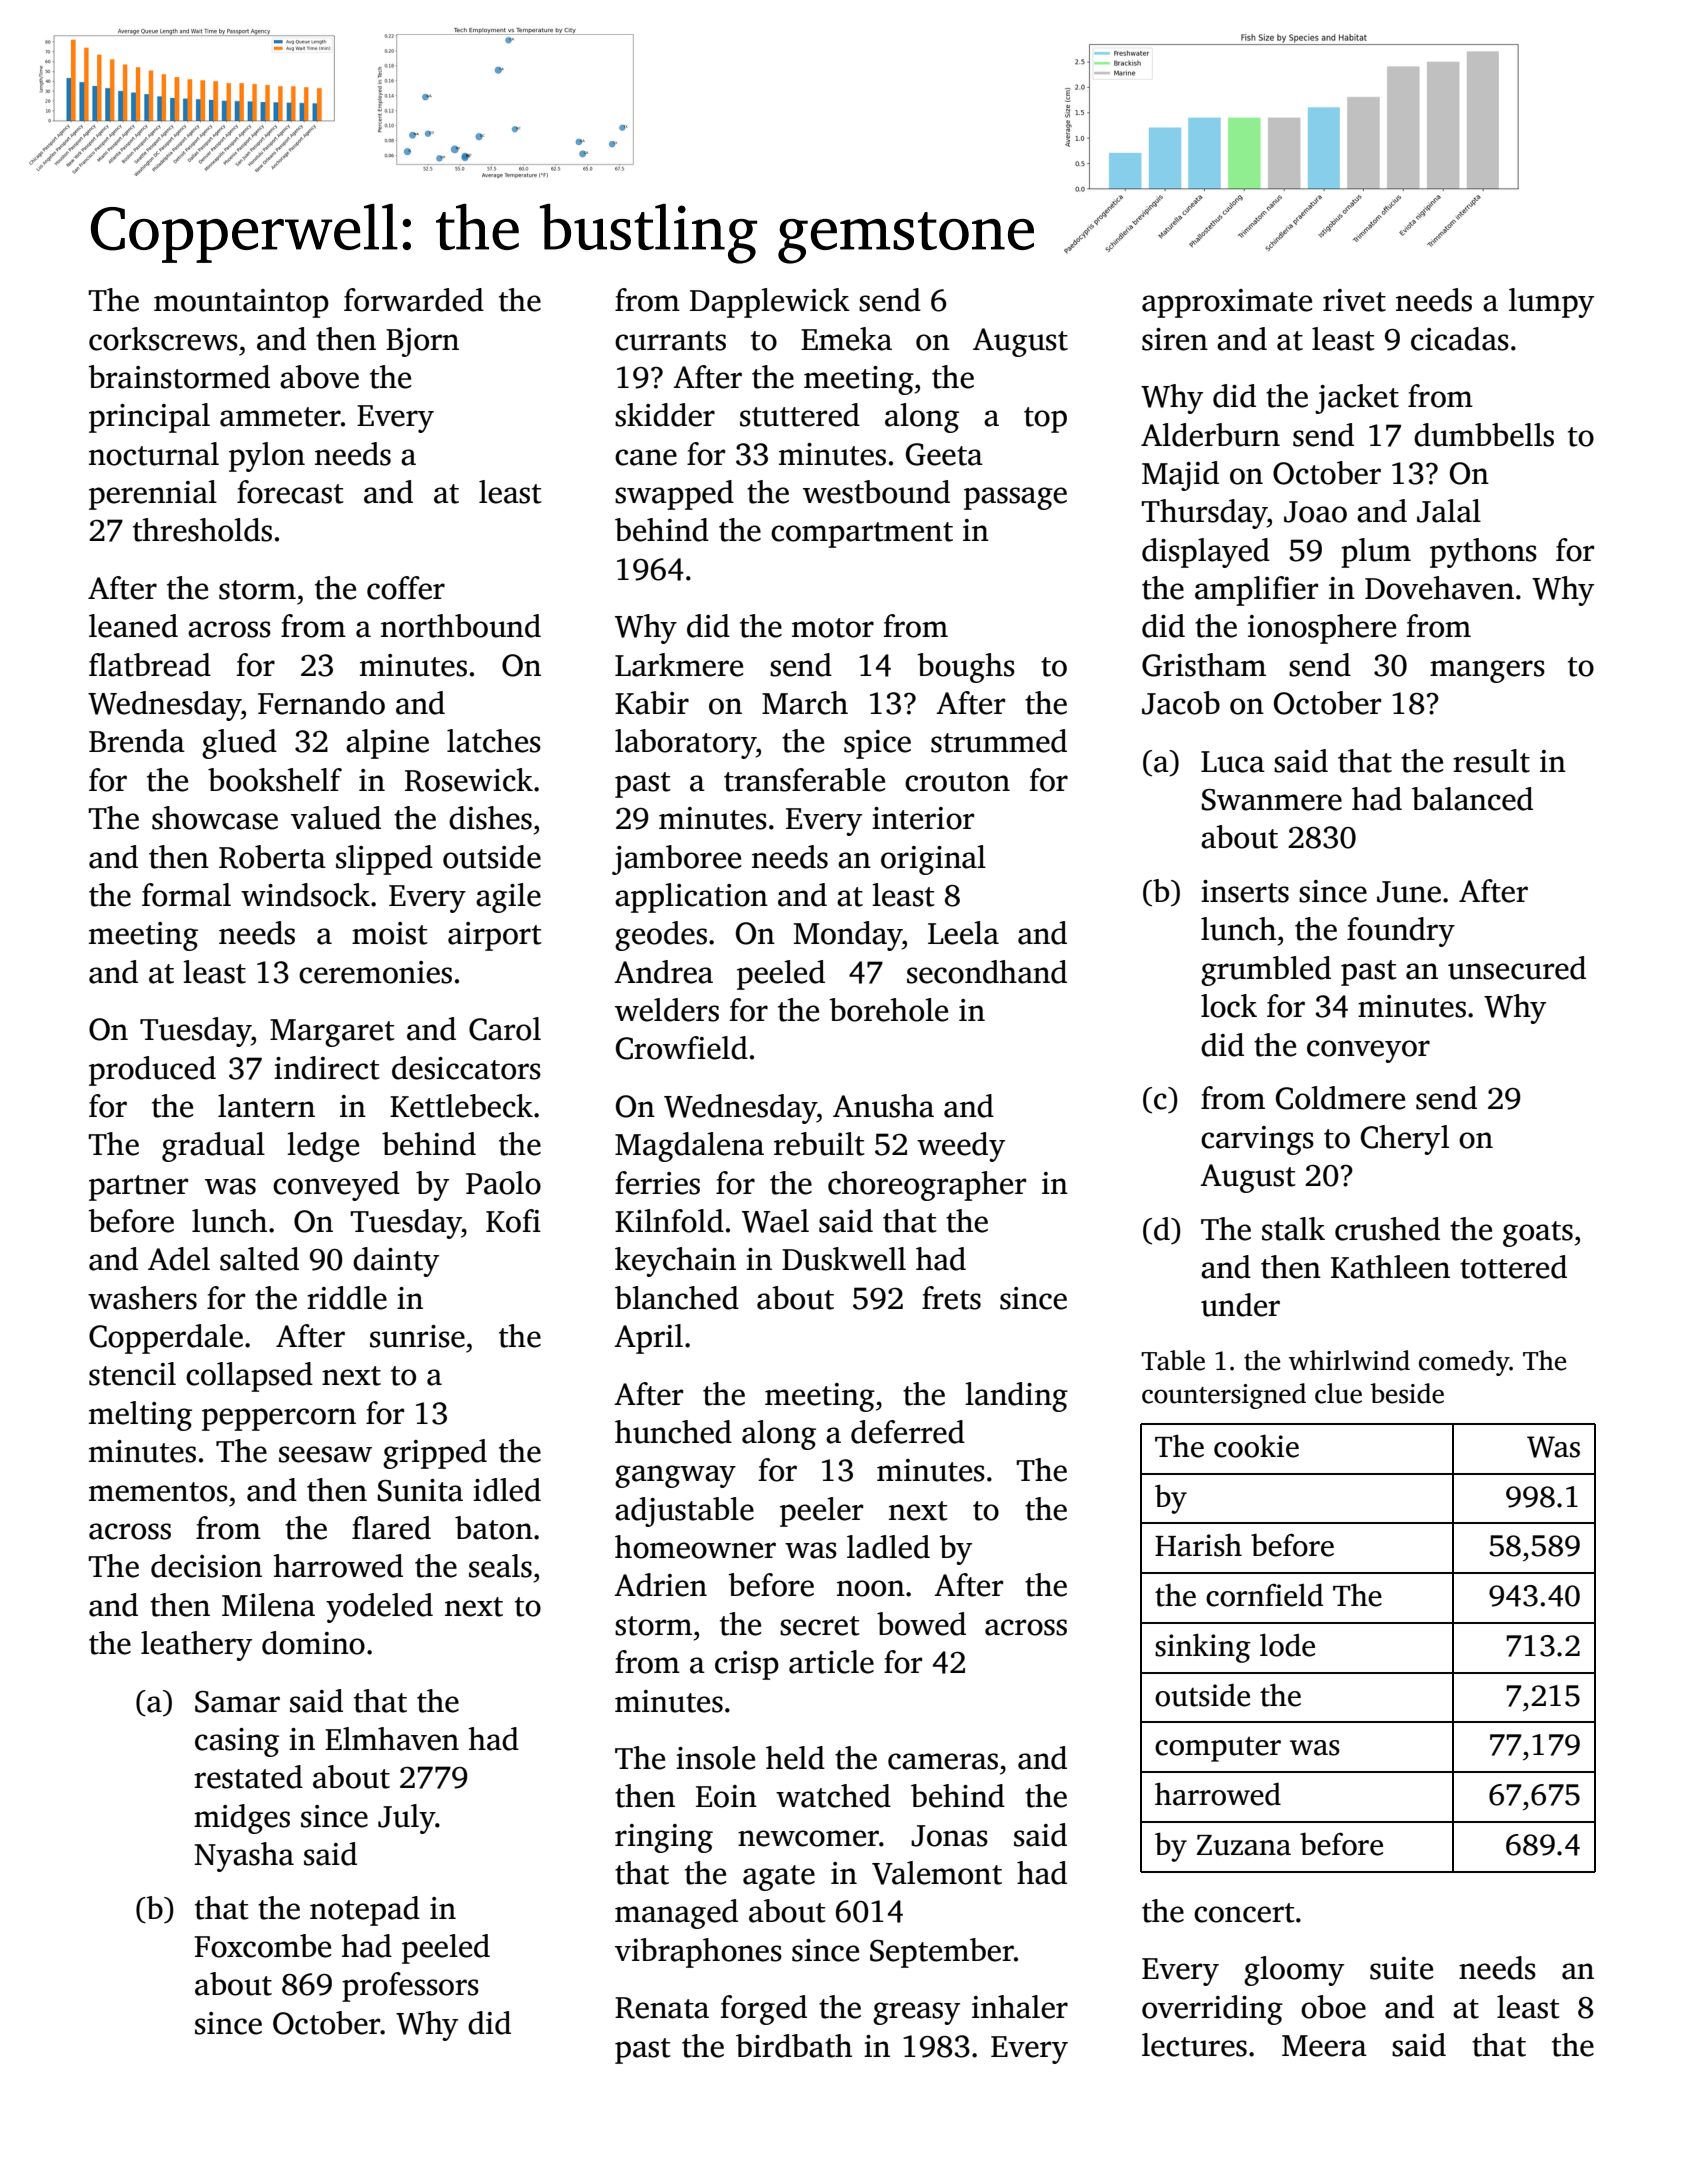 Image resolution: width=1683 pixels, height=2178 pixels. Describe the element at coordinates (677, 1298) in the screenshot. I see `blanched` at that location.
